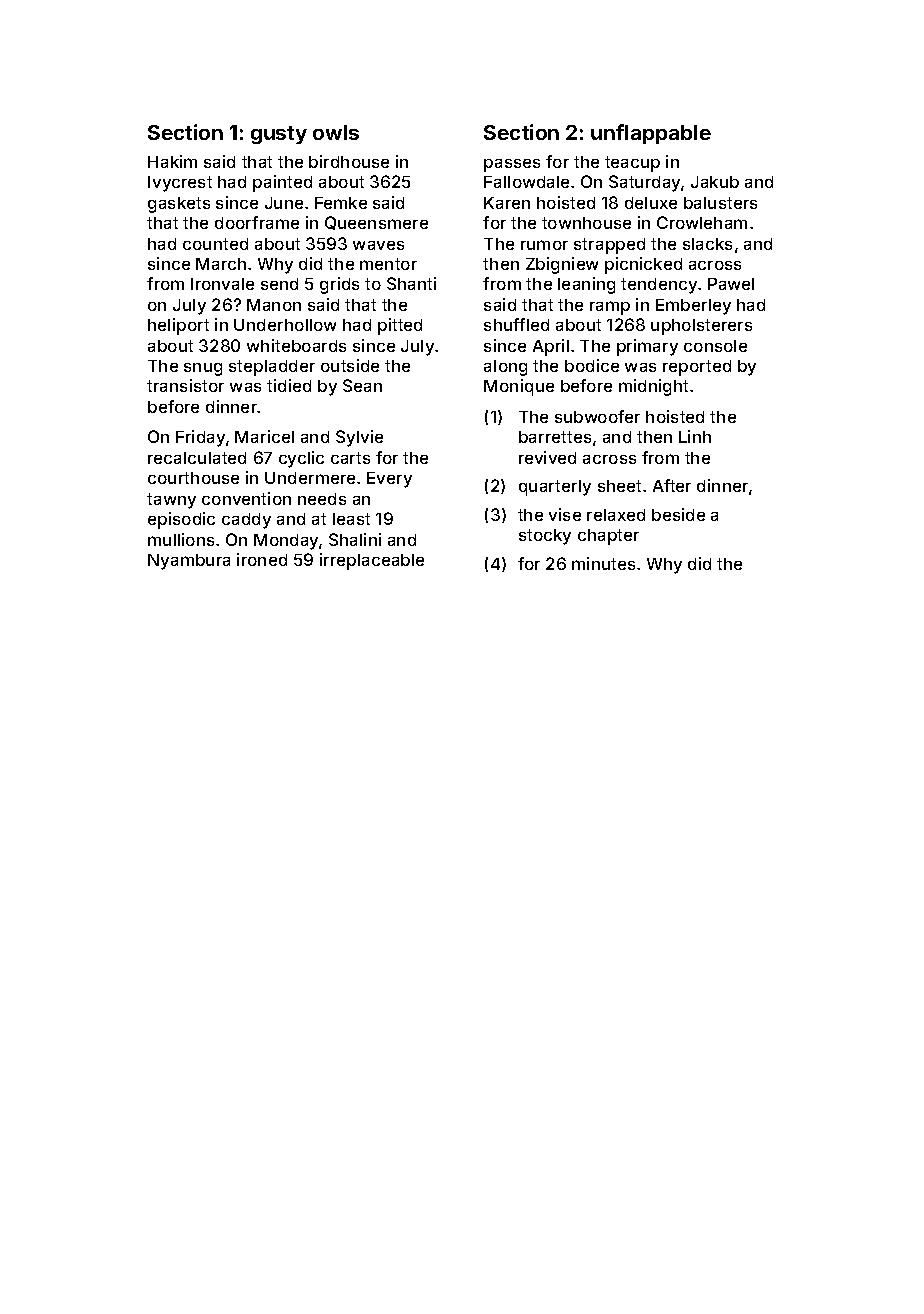  I want to click on irreplaceable, so click(372, 561).
